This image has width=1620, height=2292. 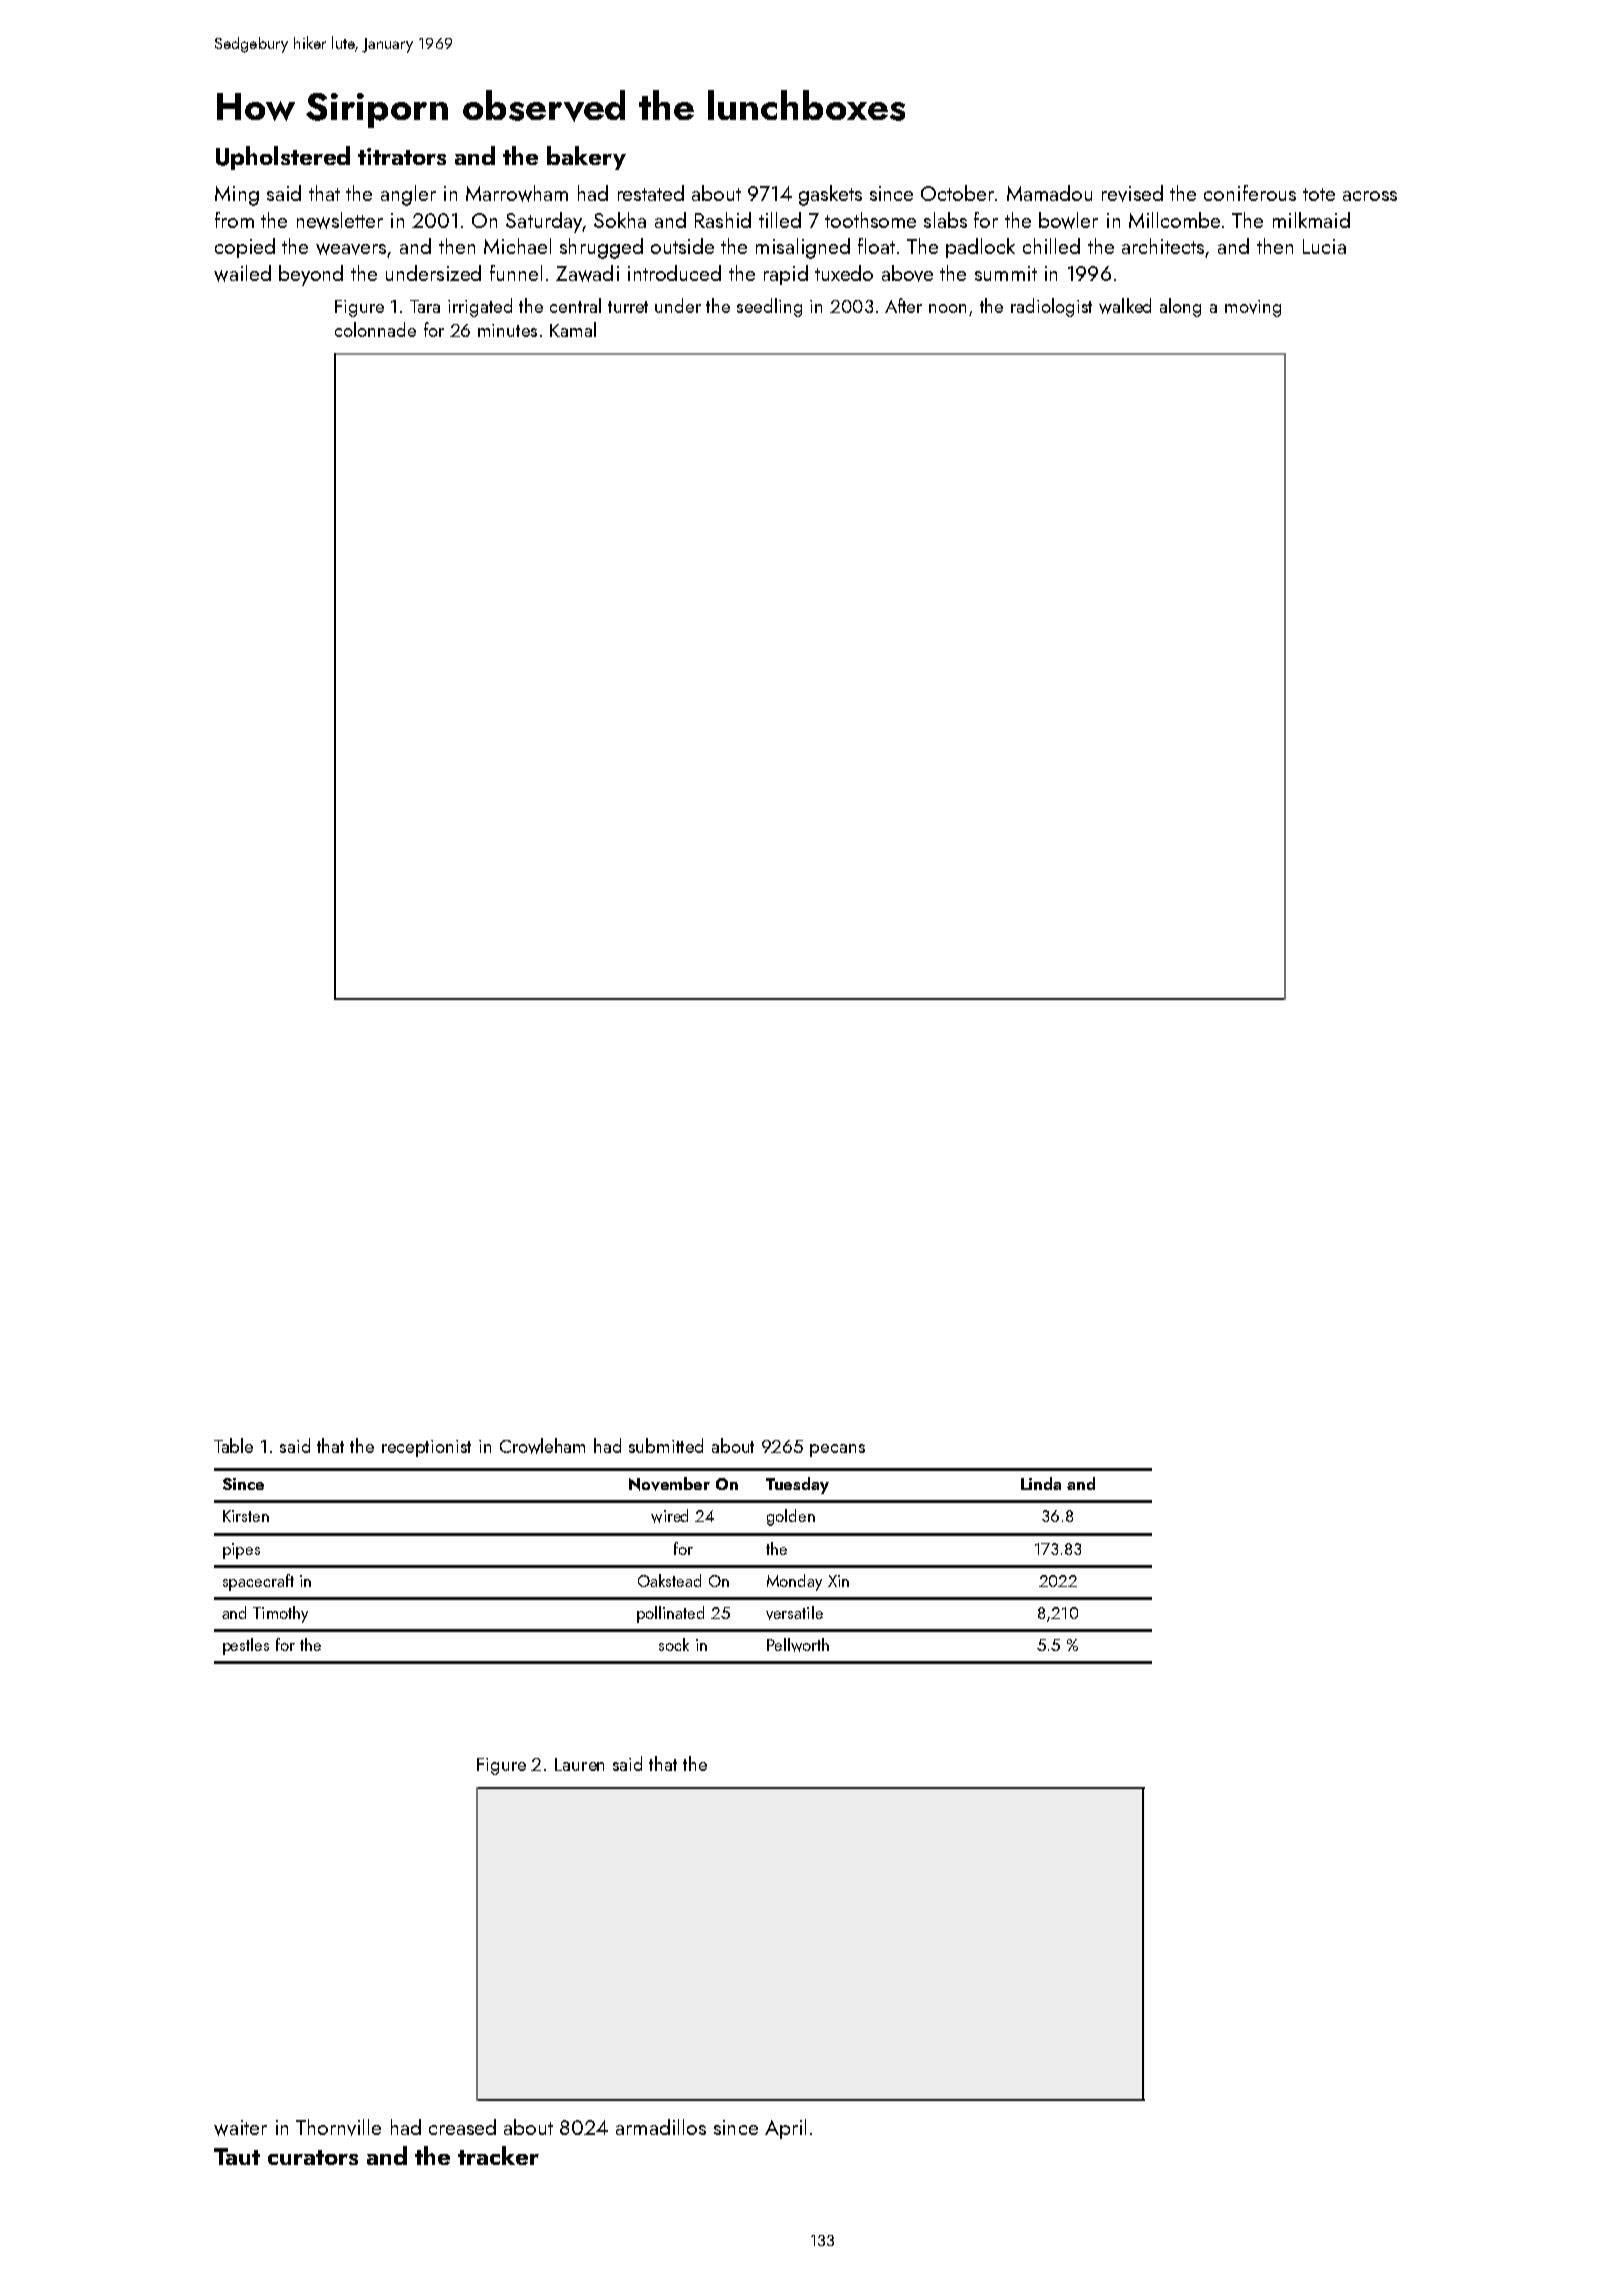 What do you see at coordinates (246, 1646) in the image?
I see `pestles` at bounding box center [246, 1646].
